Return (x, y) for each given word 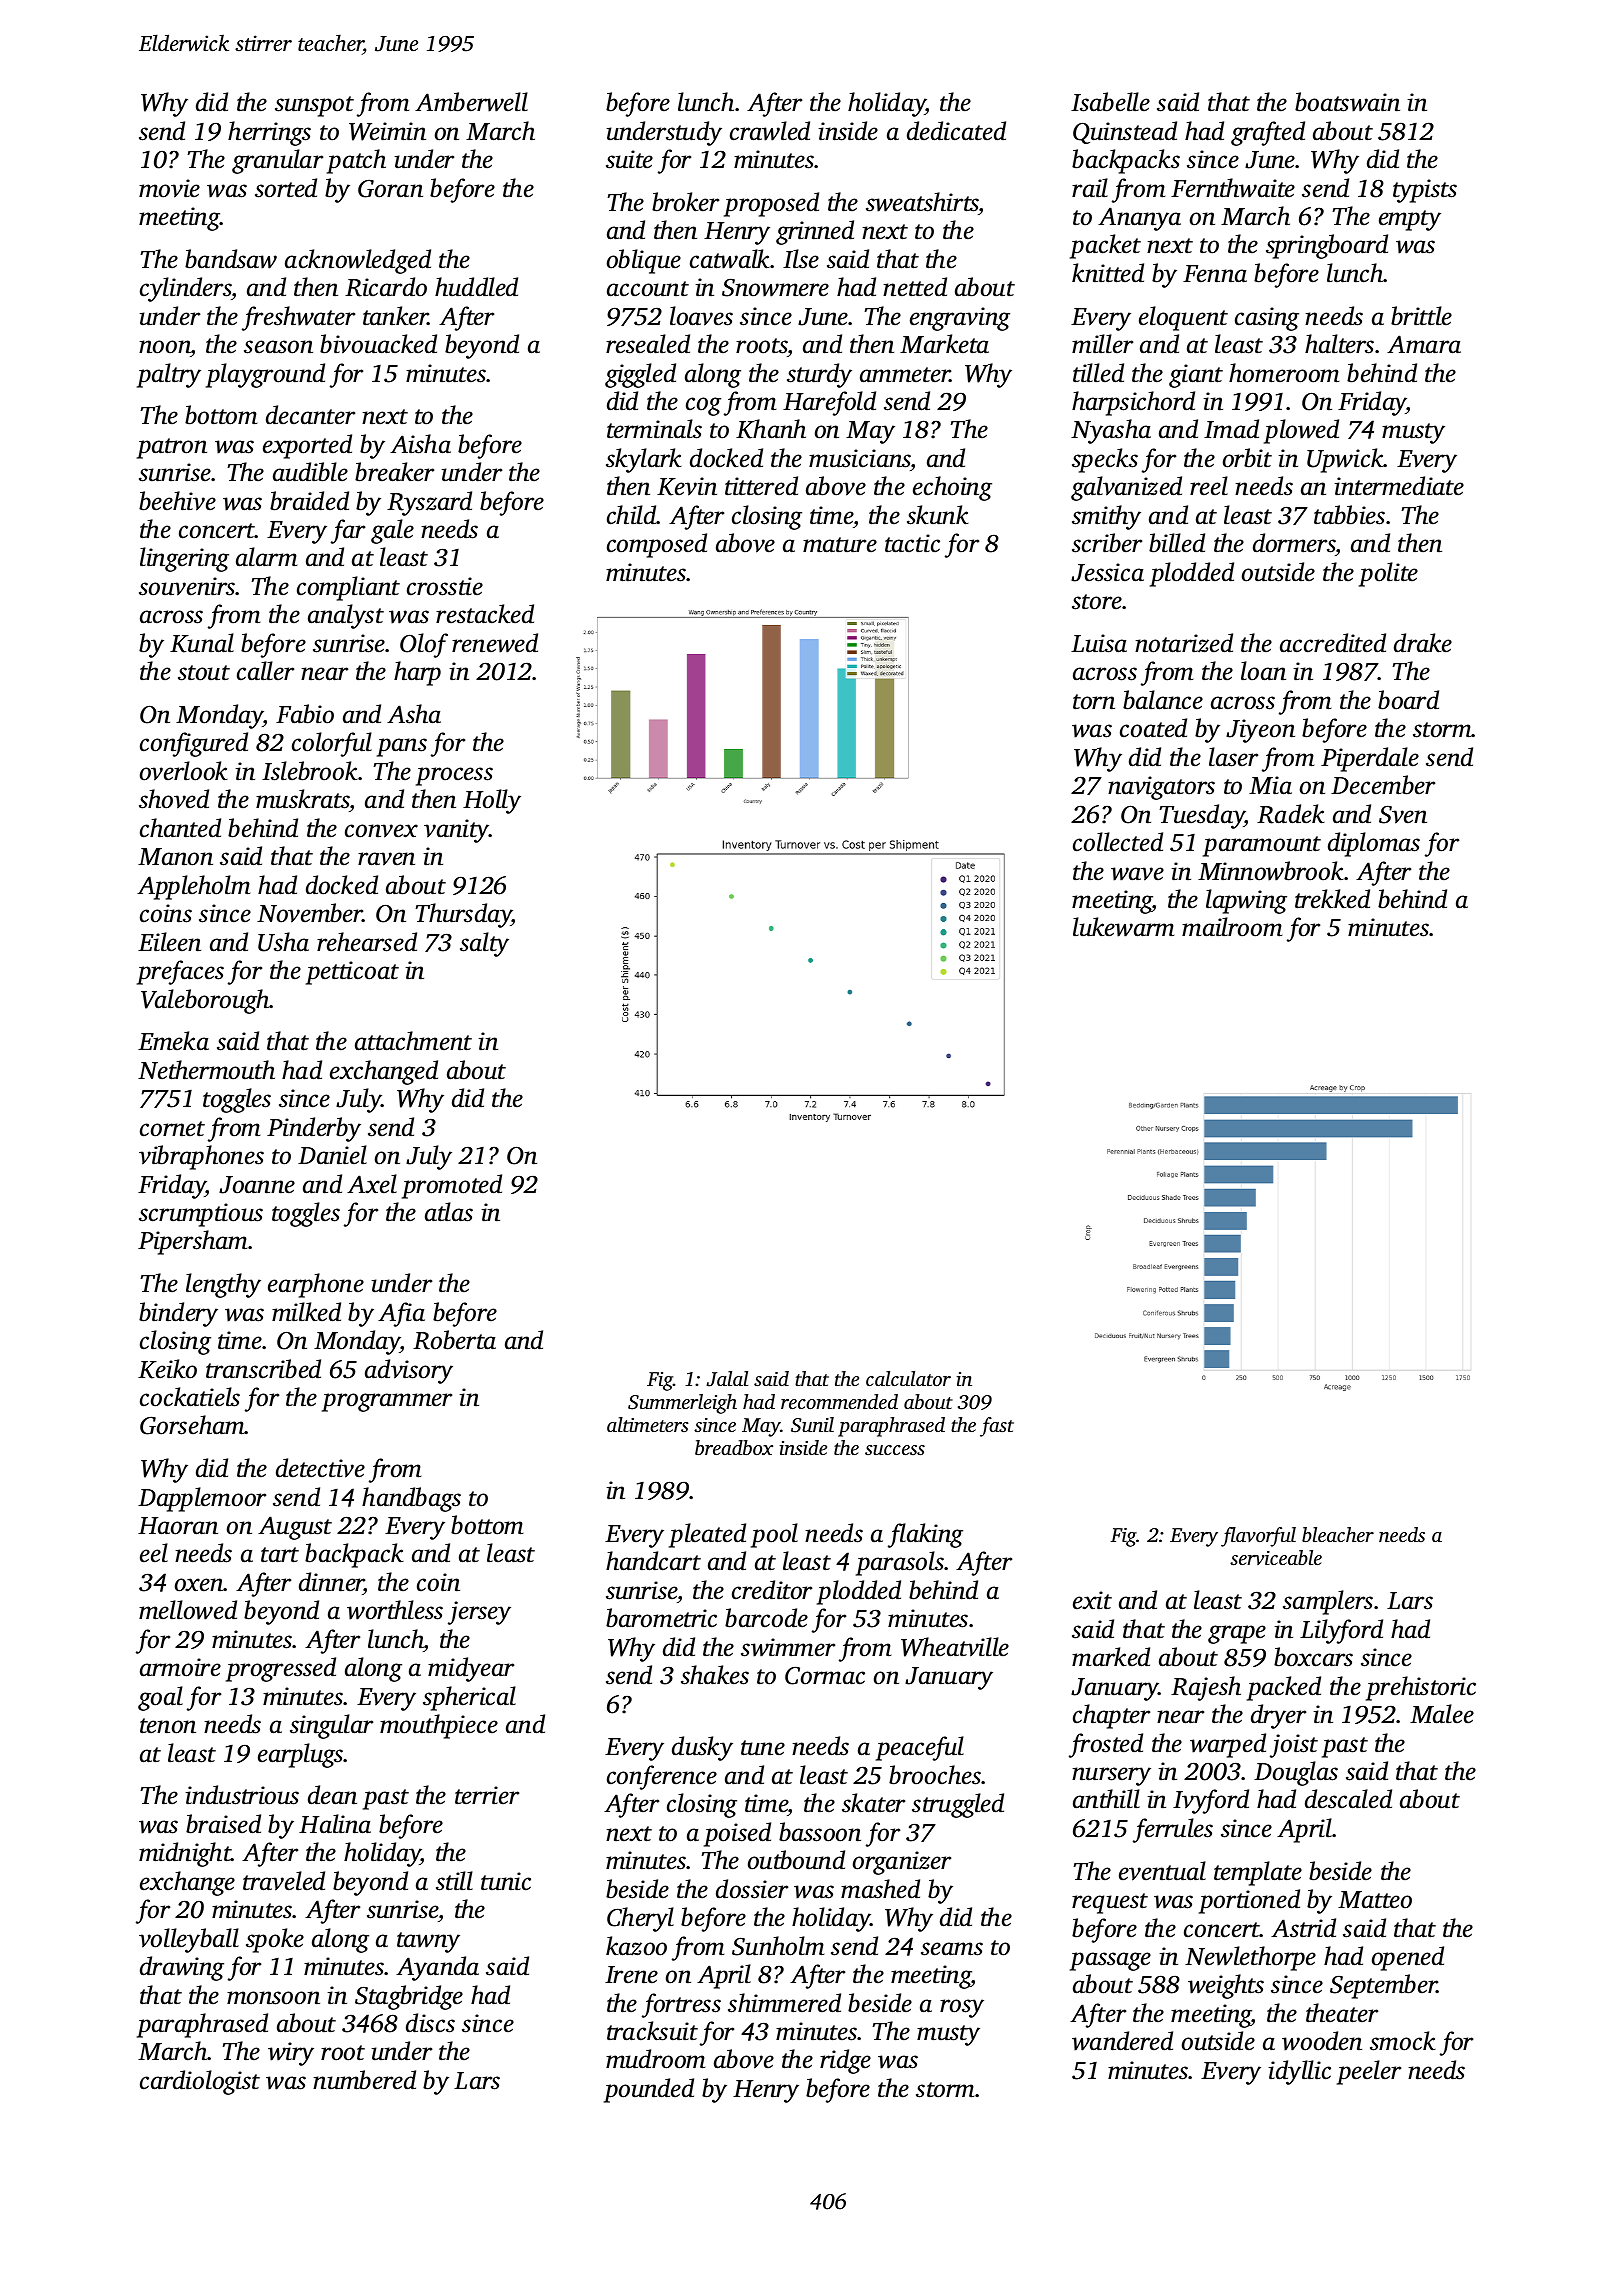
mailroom (1232, 927)
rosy (962, 2008)
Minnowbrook (1271, 871)
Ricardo (386, 287)
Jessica (1107, 572)
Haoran (178, 1526)
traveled (284, 1881)
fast (997, 1427)
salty (484, 944)
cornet (172, 1129)
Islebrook (310, 771)
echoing (952, 488)
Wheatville (955, 1647)
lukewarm (1123, 927)
